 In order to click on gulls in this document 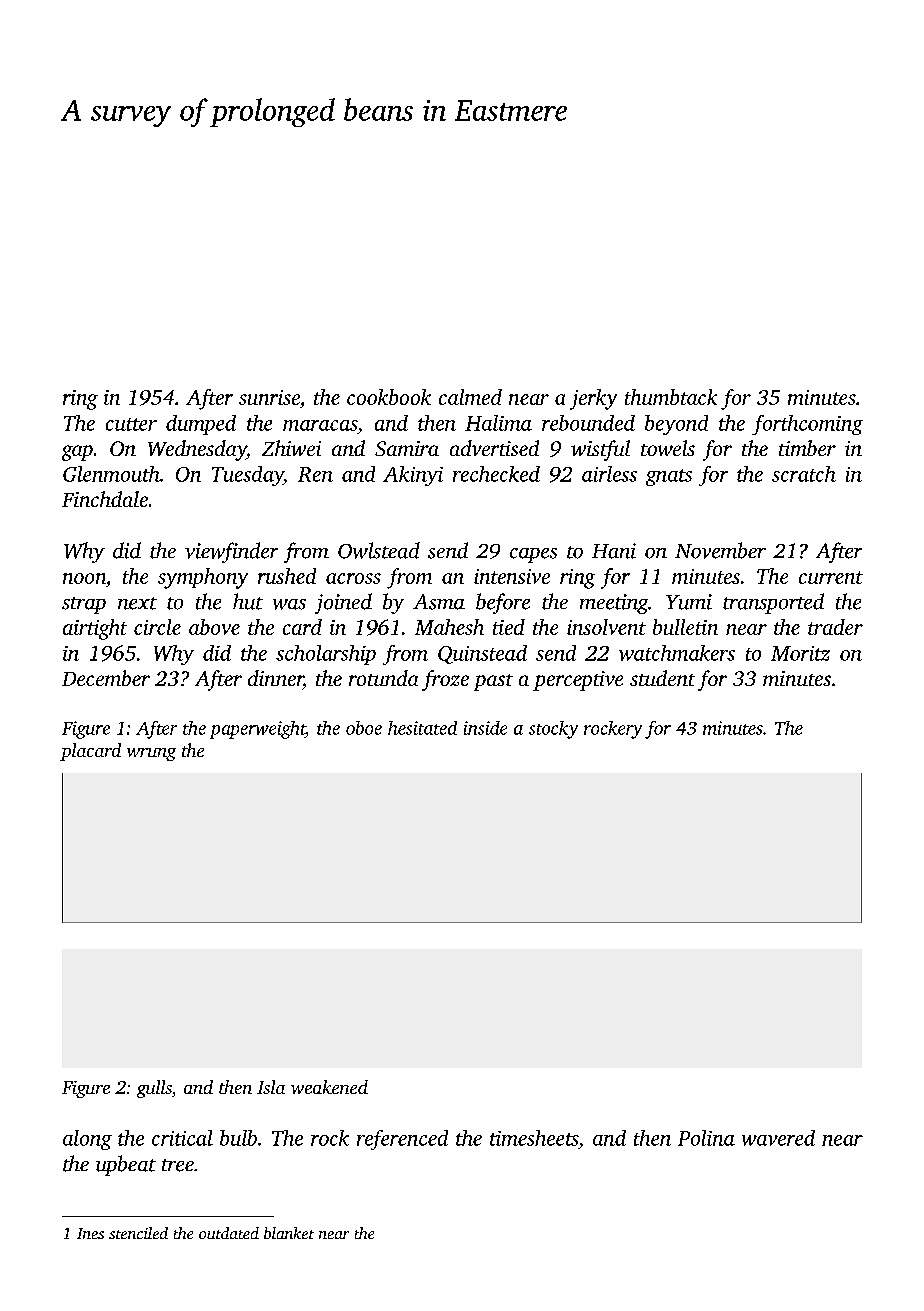, I will do `click(154, 1089)`.
